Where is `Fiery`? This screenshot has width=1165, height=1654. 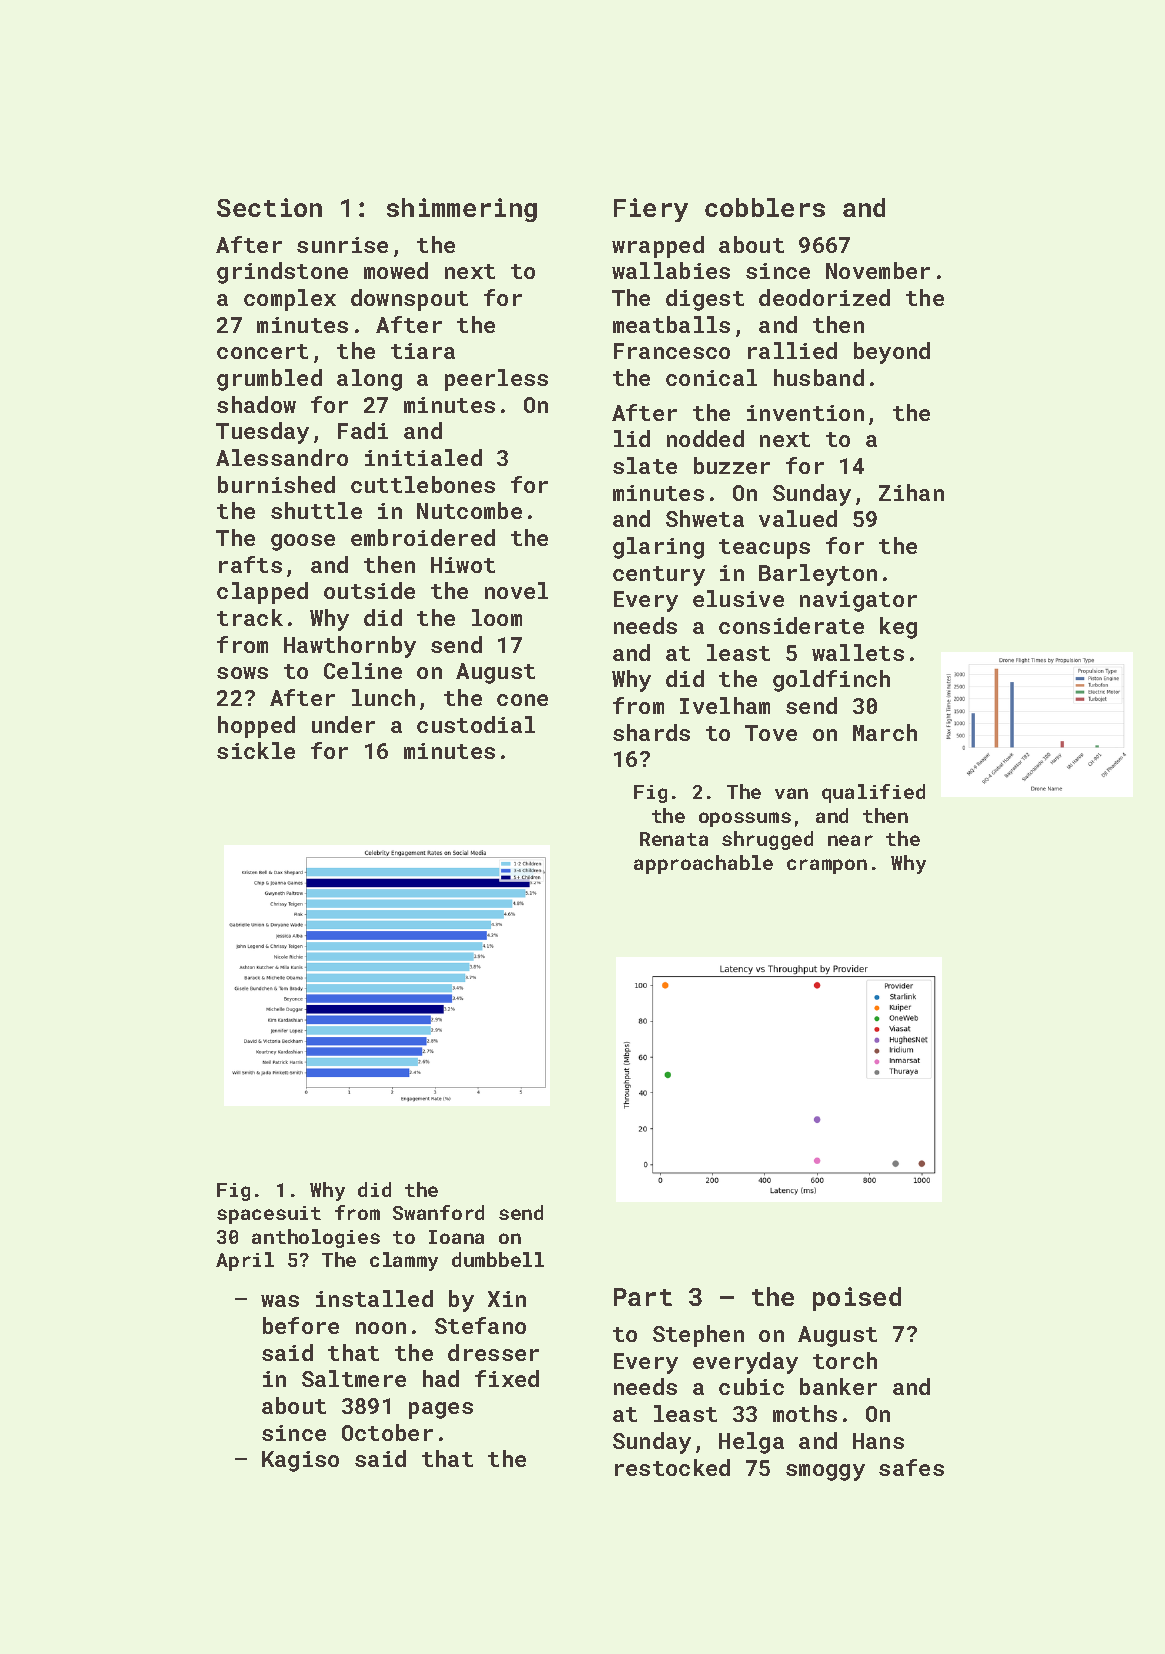
Fiery is located at coordinates (651, 210).
